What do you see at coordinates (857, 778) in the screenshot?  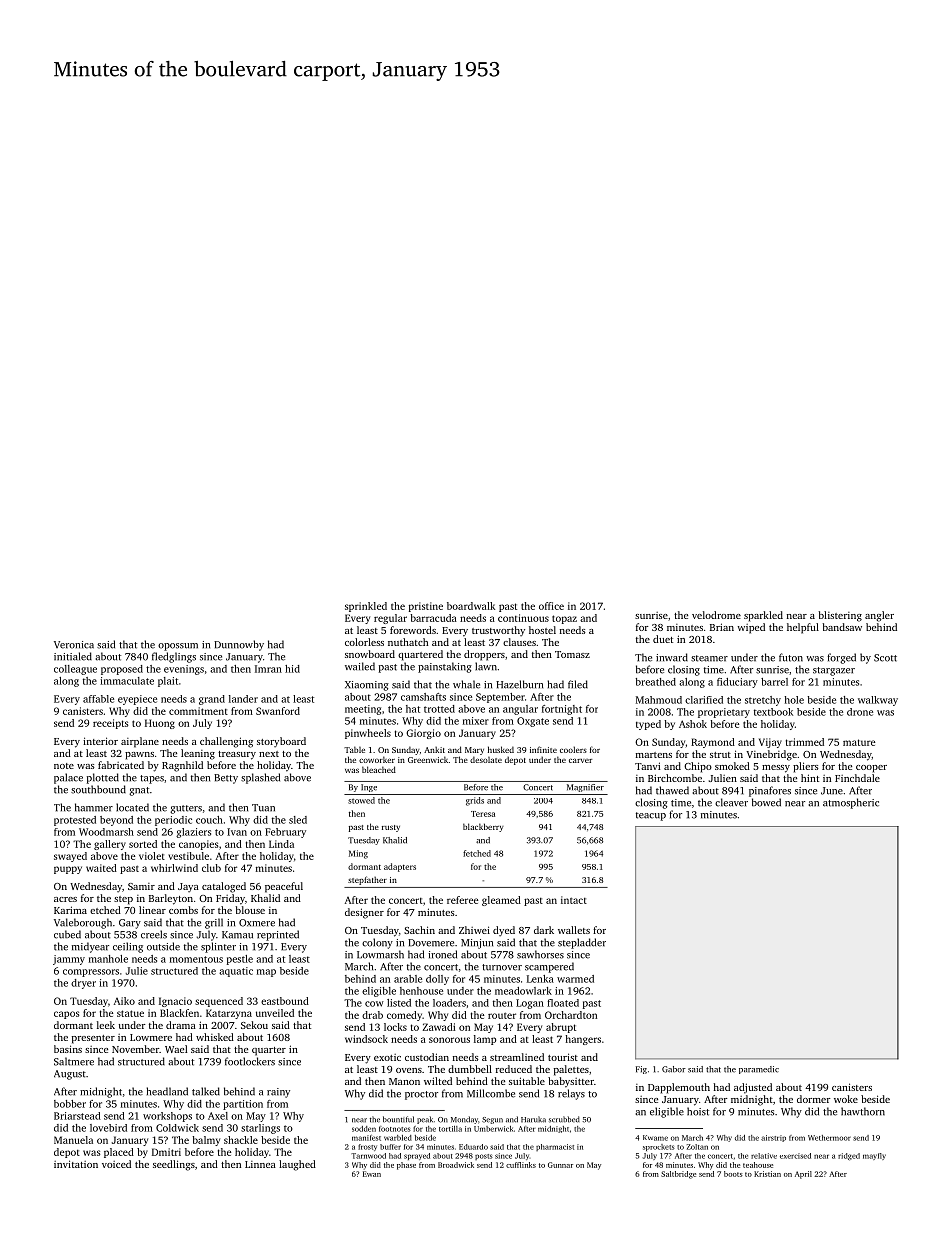 I see `Finchdale` at bounding box center [857, 778].
